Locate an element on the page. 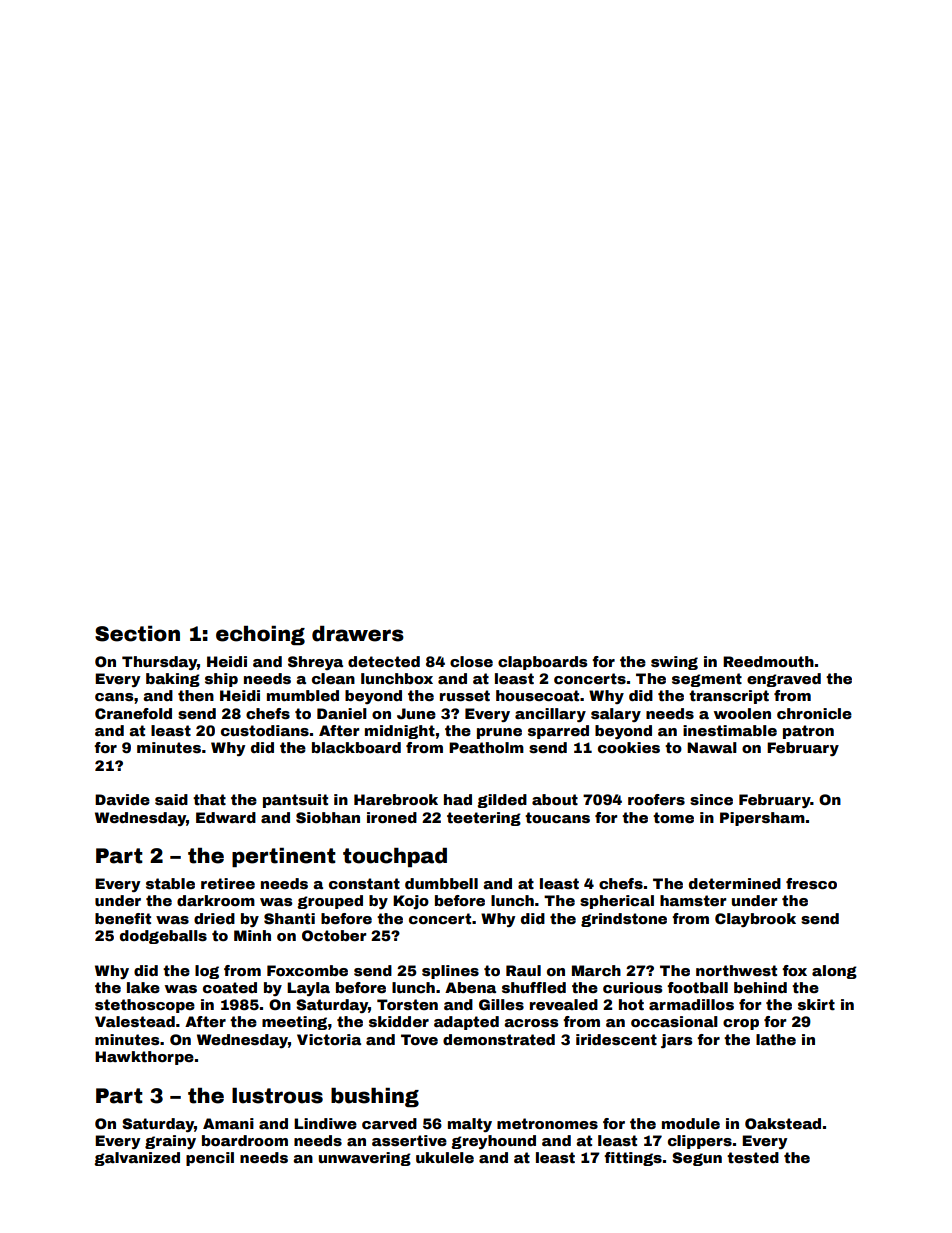  Pipersham is located at coordinates (762, 819).
